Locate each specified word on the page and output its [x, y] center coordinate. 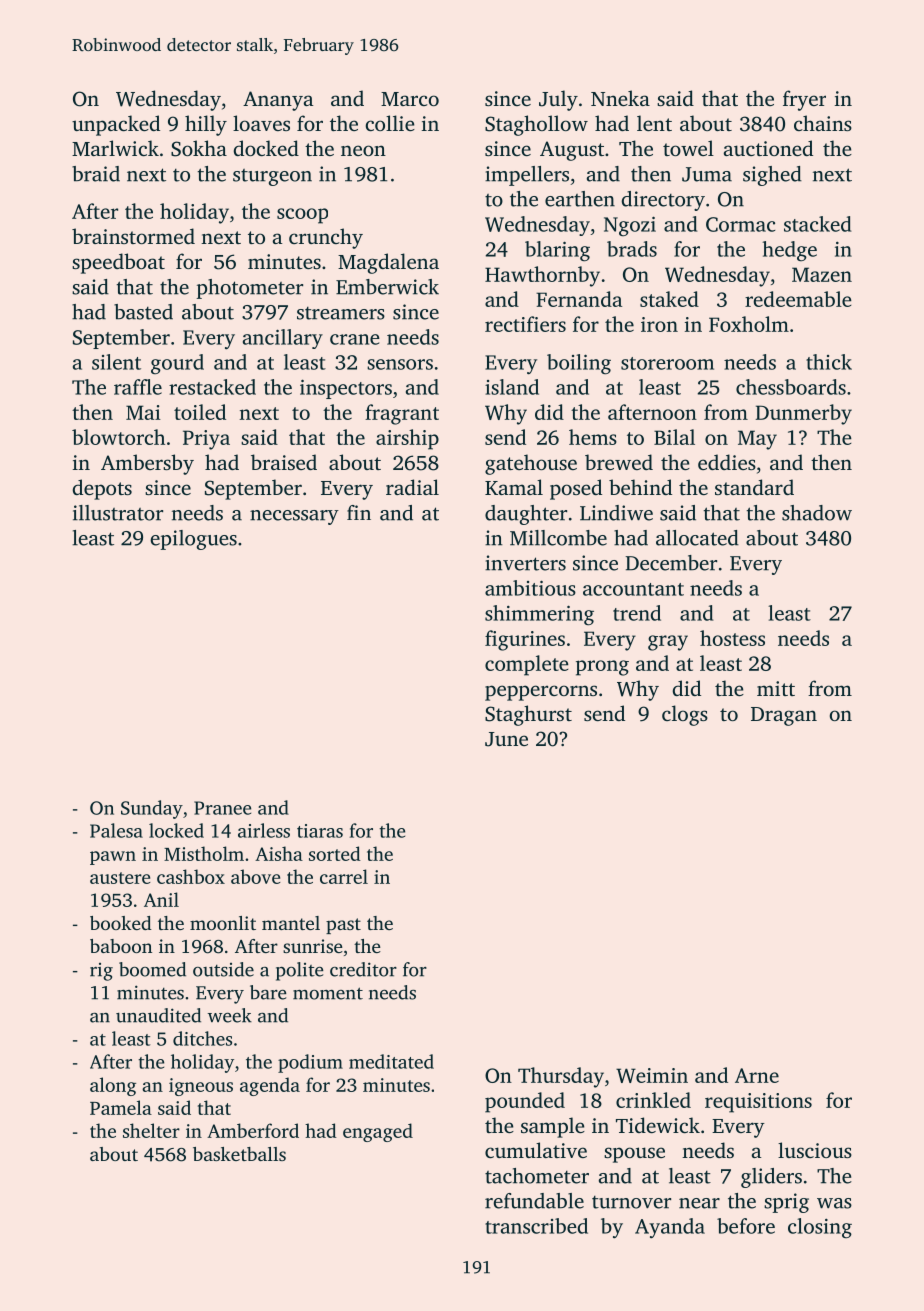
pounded [525, 1102]
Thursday [561, 1077]
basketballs [239, 1154]
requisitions [758, 1103]
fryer [804, 100]
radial [412, 487]
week [230, 1015]
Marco [410, 99]
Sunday [152, 809]
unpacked [116, 125]
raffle [138, 387]
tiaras [320, 831]
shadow [817, 513]
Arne [757, 1075]
